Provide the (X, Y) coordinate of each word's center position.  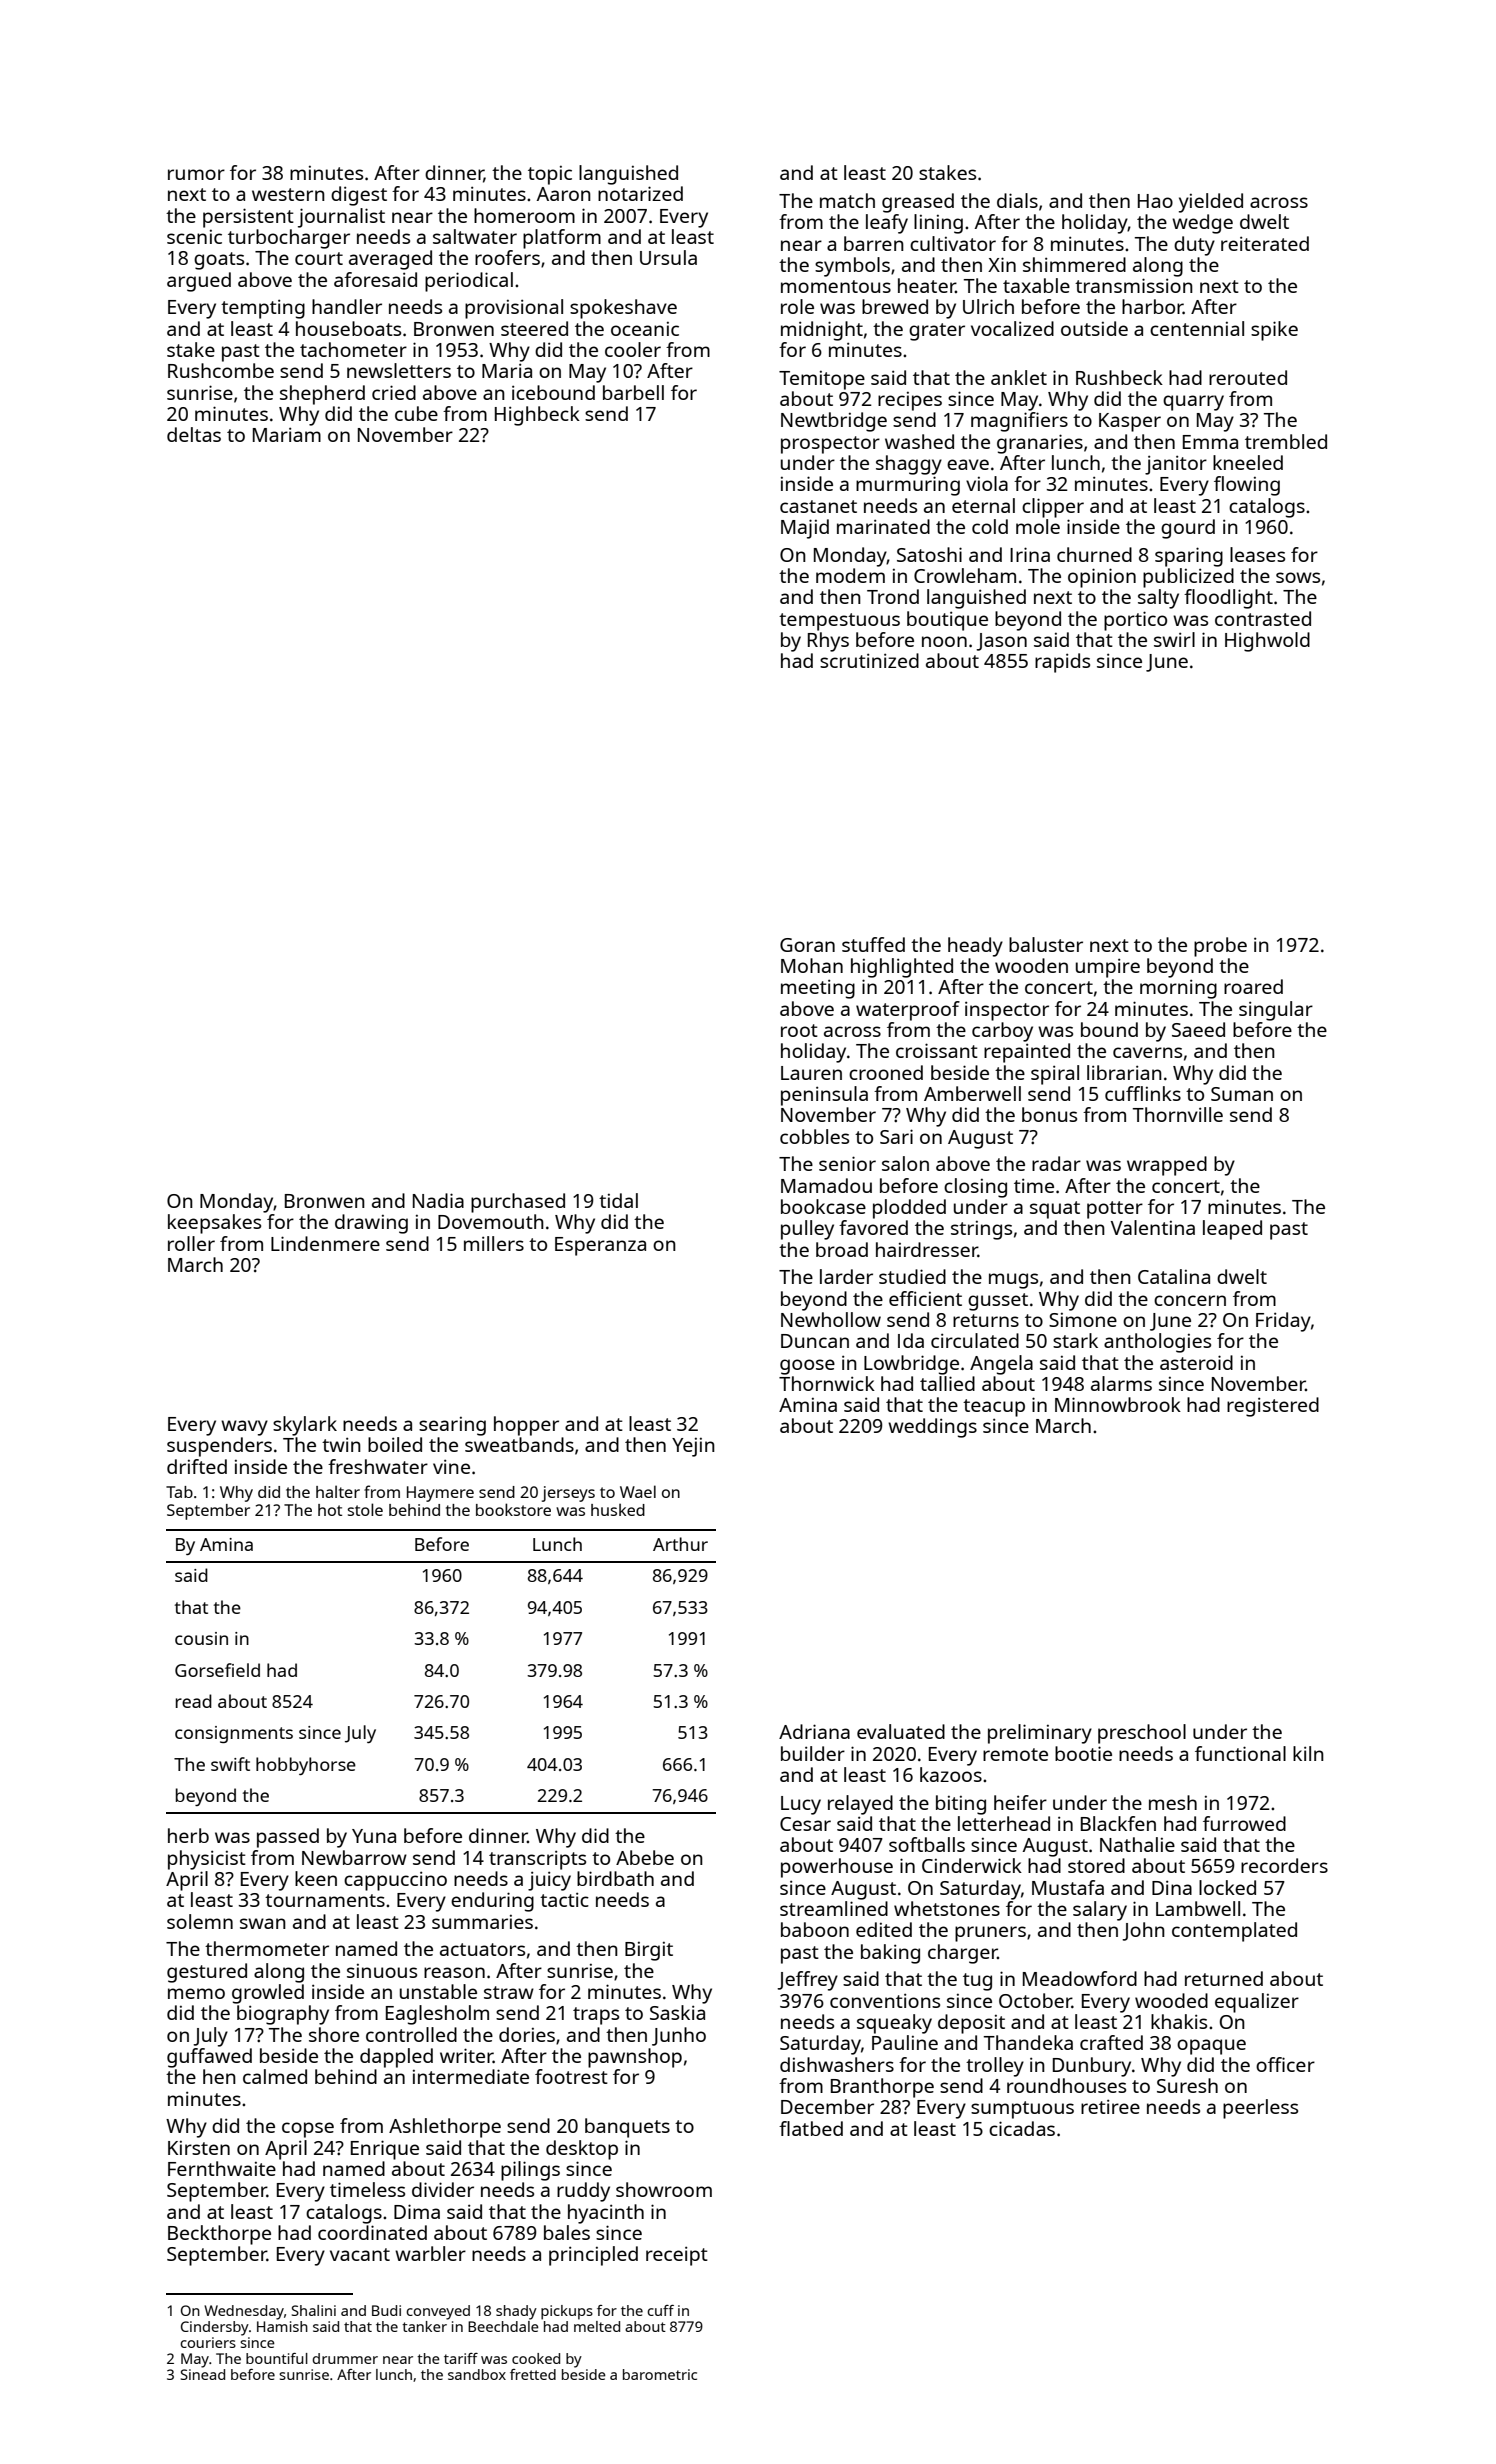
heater (927, 285)
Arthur (680, 1544)
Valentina (1153, 1227)
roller (191, 1243)
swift (230, 1764)
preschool (1142, 1734)
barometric (660, 2374)
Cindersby (215, 2328)
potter (1115, 1210)
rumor (196, 174)
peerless (1260, 2109)
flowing (1247, 486)
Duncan (815, 1341)
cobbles (814, 1136)
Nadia (438, 1200)
